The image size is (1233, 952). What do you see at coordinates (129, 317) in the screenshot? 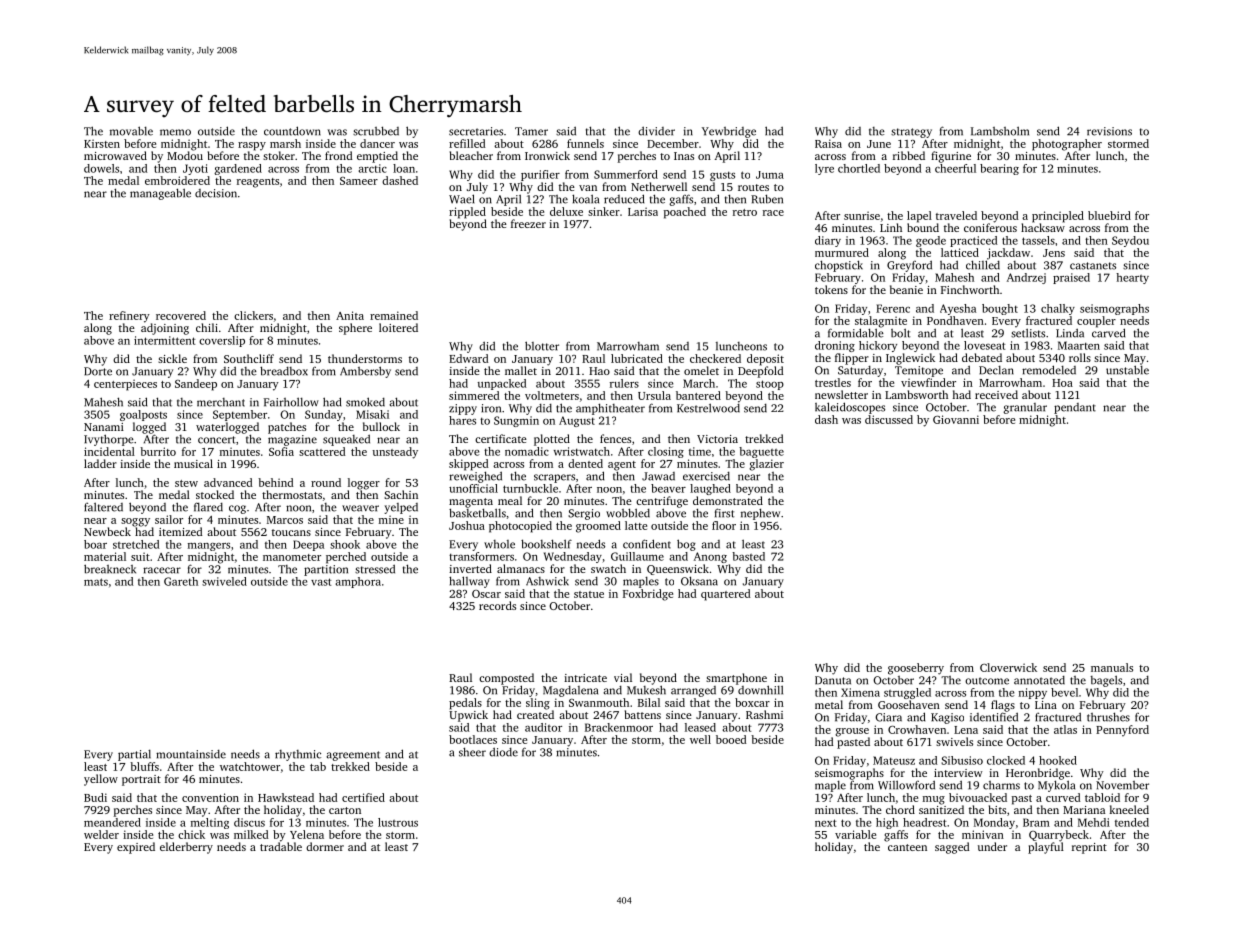
I see `refinery` at bounding box center [129, 317].
